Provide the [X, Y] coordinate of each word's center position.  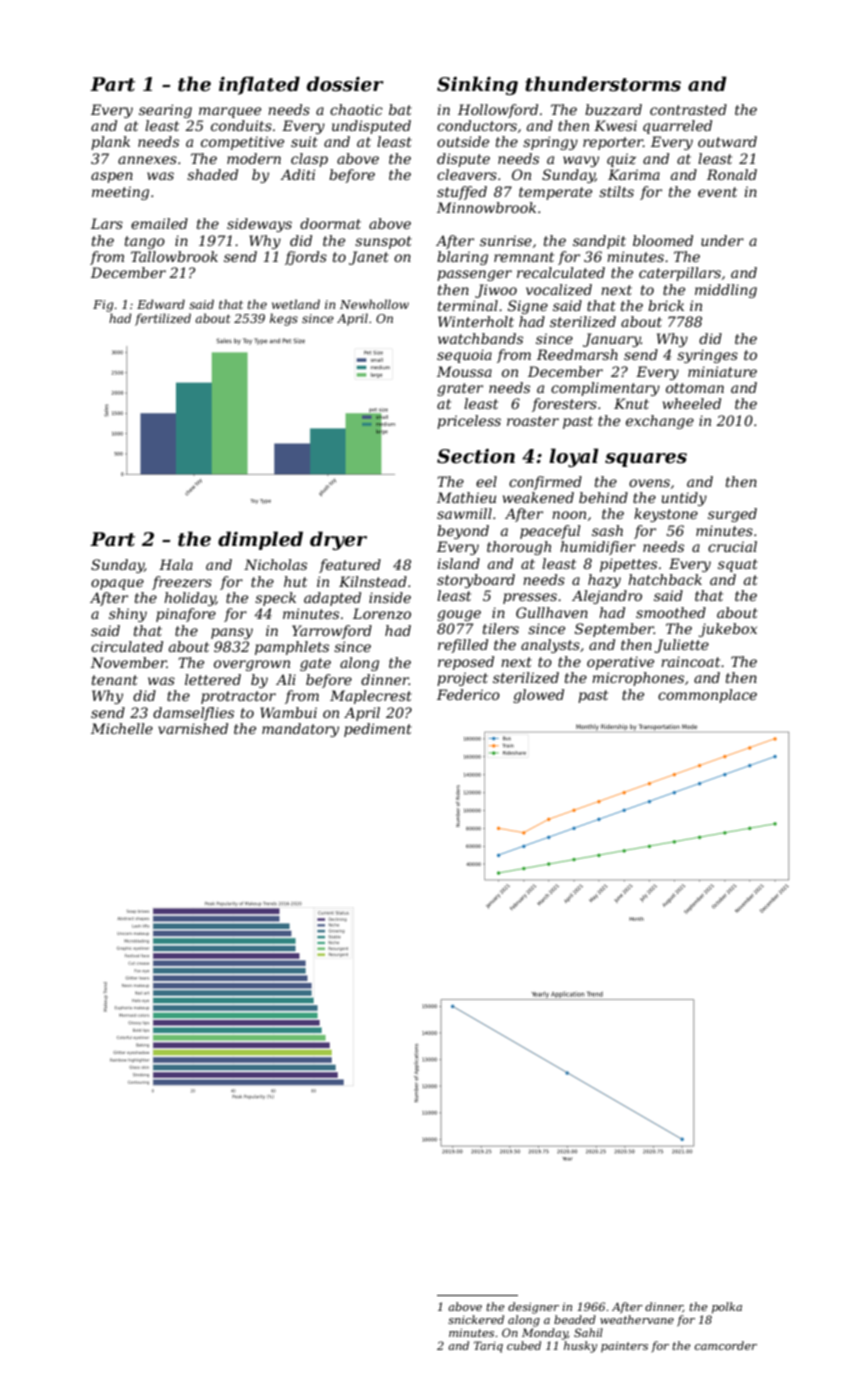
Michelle [122, 728]
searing [165, 111]
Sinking [477, 85]
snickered [476, 1319]
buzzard [613, 110]
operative [620, 663]
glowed [538, 696]
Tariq [488, 1347]
